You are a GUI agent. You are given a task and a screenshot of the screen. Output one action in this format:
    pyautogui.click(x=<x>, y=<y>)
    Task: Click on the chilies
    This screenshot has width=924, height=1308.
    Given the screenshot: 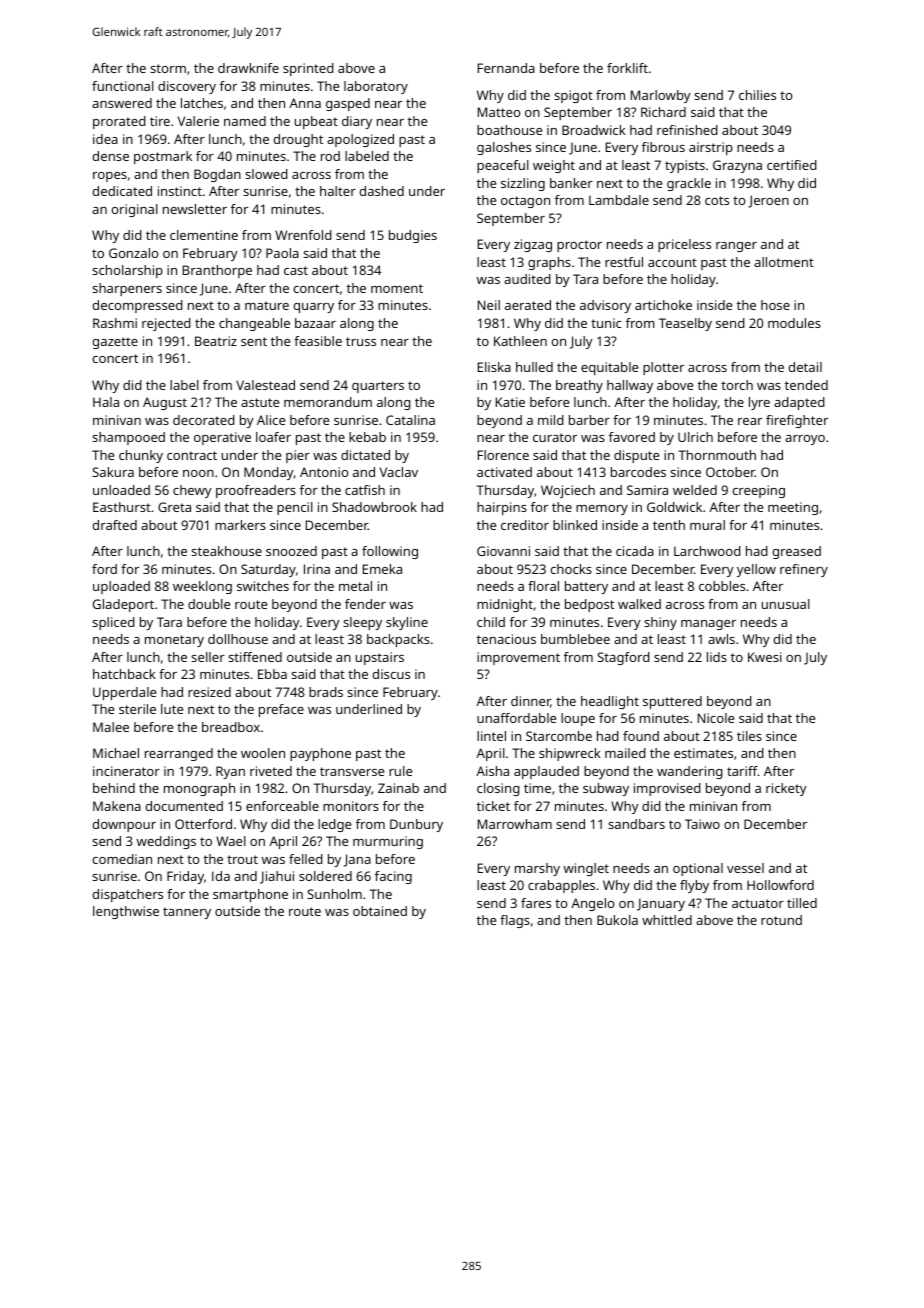 What is the action you would take?
    pyautogui.click(x=757, y=95)
